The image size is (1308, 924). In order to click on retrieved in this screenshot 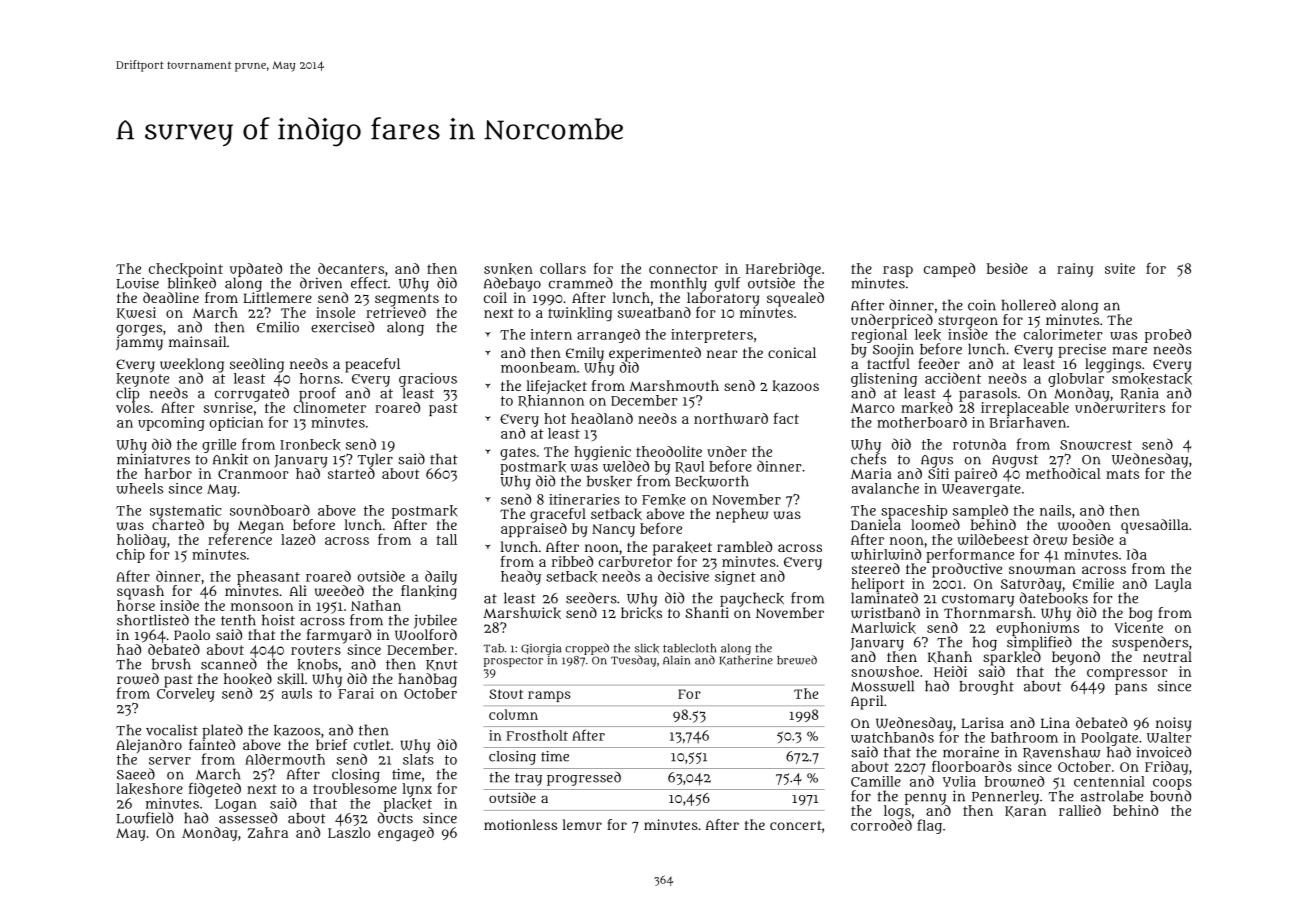, I will do `click(396, 312)`.
